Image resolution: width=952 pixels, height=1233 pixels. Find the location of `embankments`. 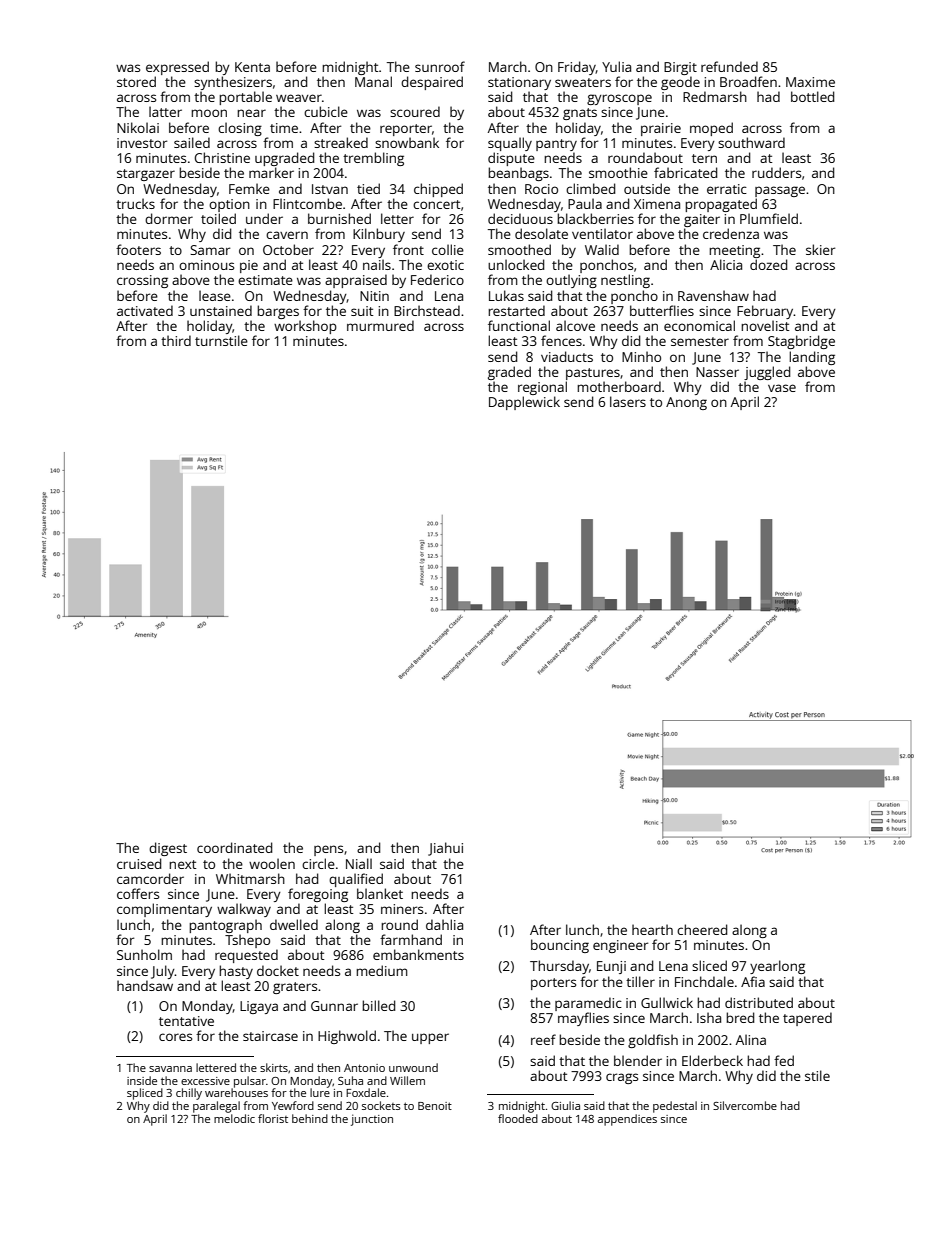

embankments is located at coordinates (418, 954).
